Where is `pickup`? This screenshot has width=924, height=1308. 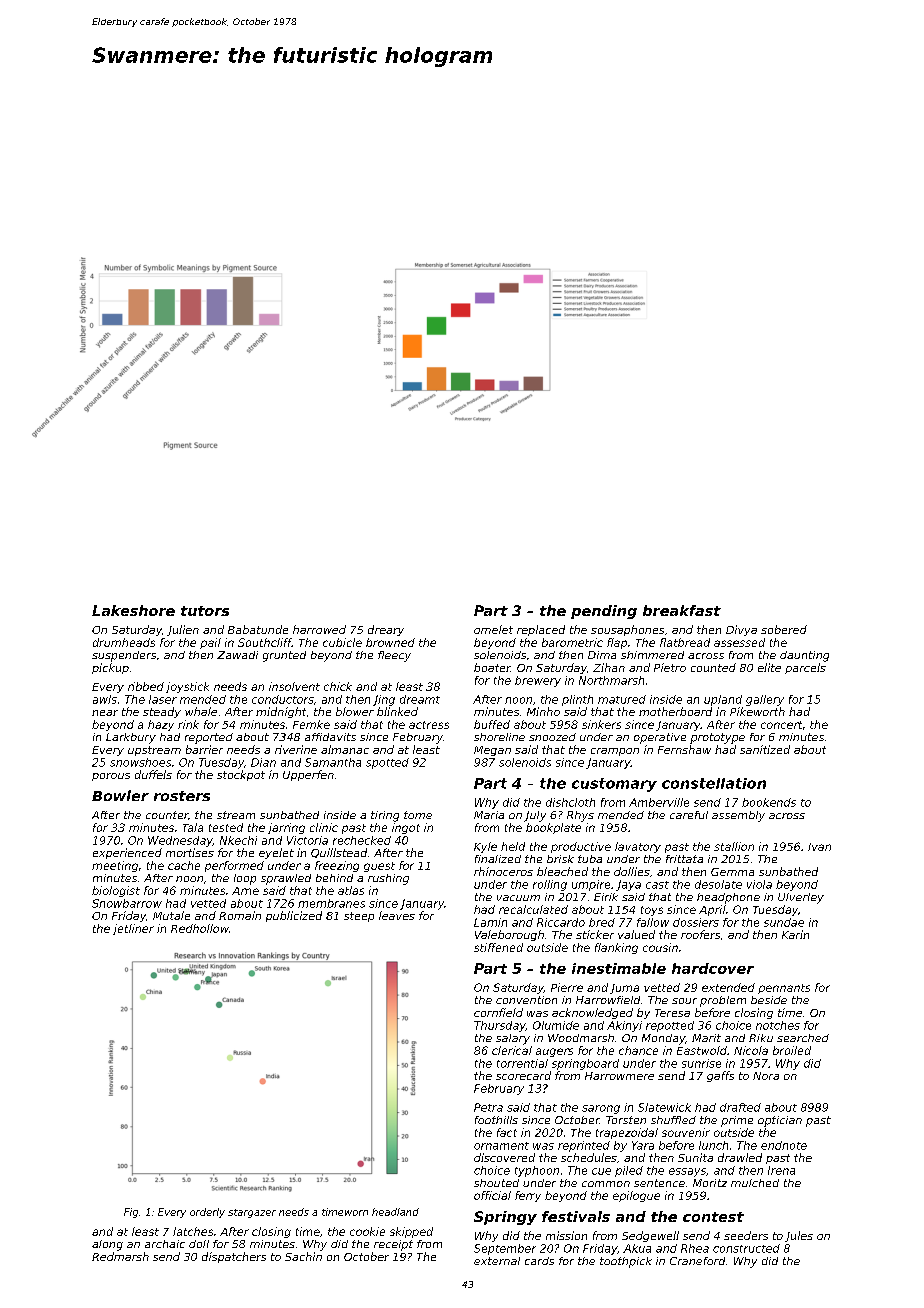 pickup is located at coordinates (110, 668).
